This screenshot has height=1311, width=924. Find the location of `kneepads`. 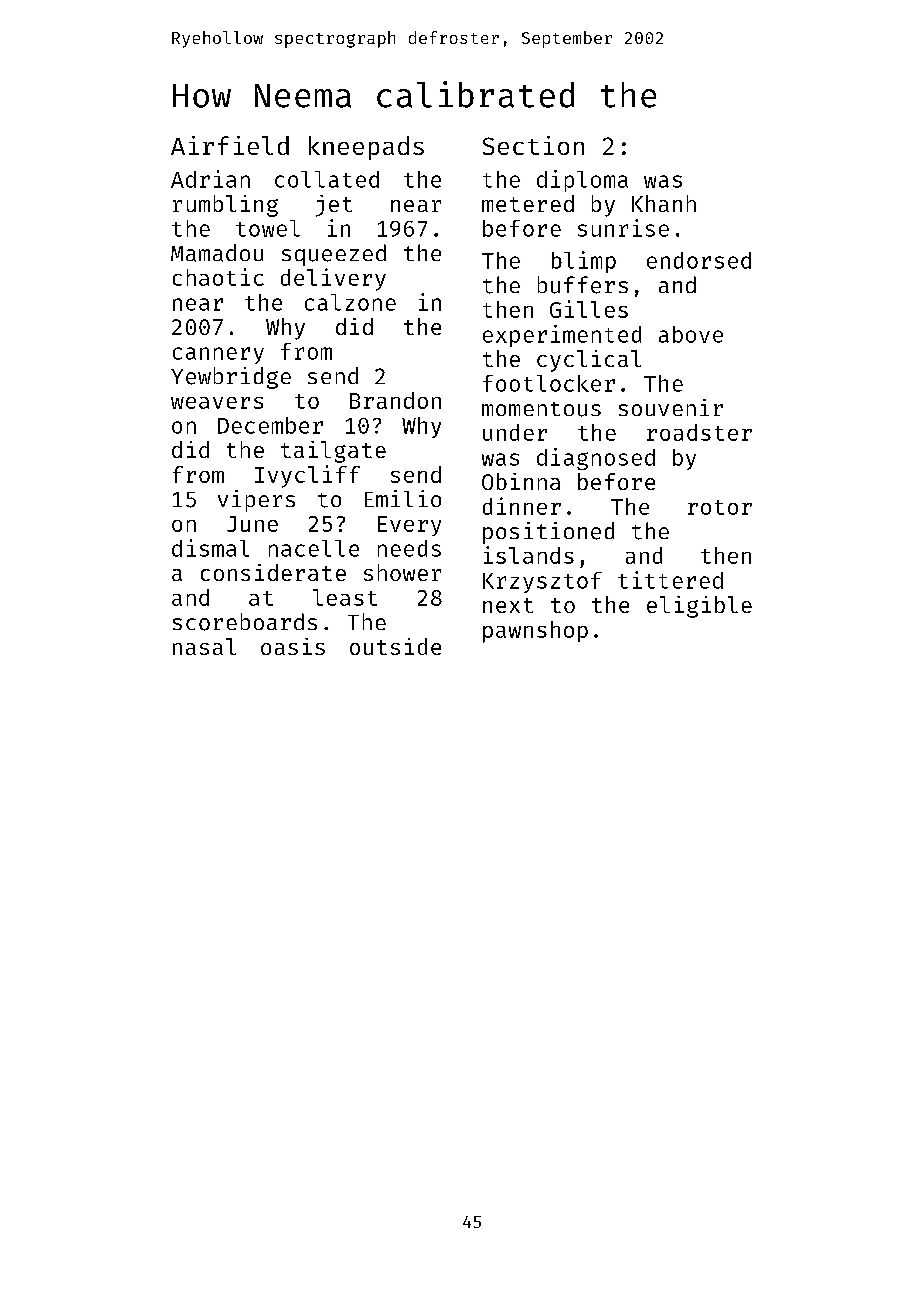

kneepads is located at coordinates (366, 148).
